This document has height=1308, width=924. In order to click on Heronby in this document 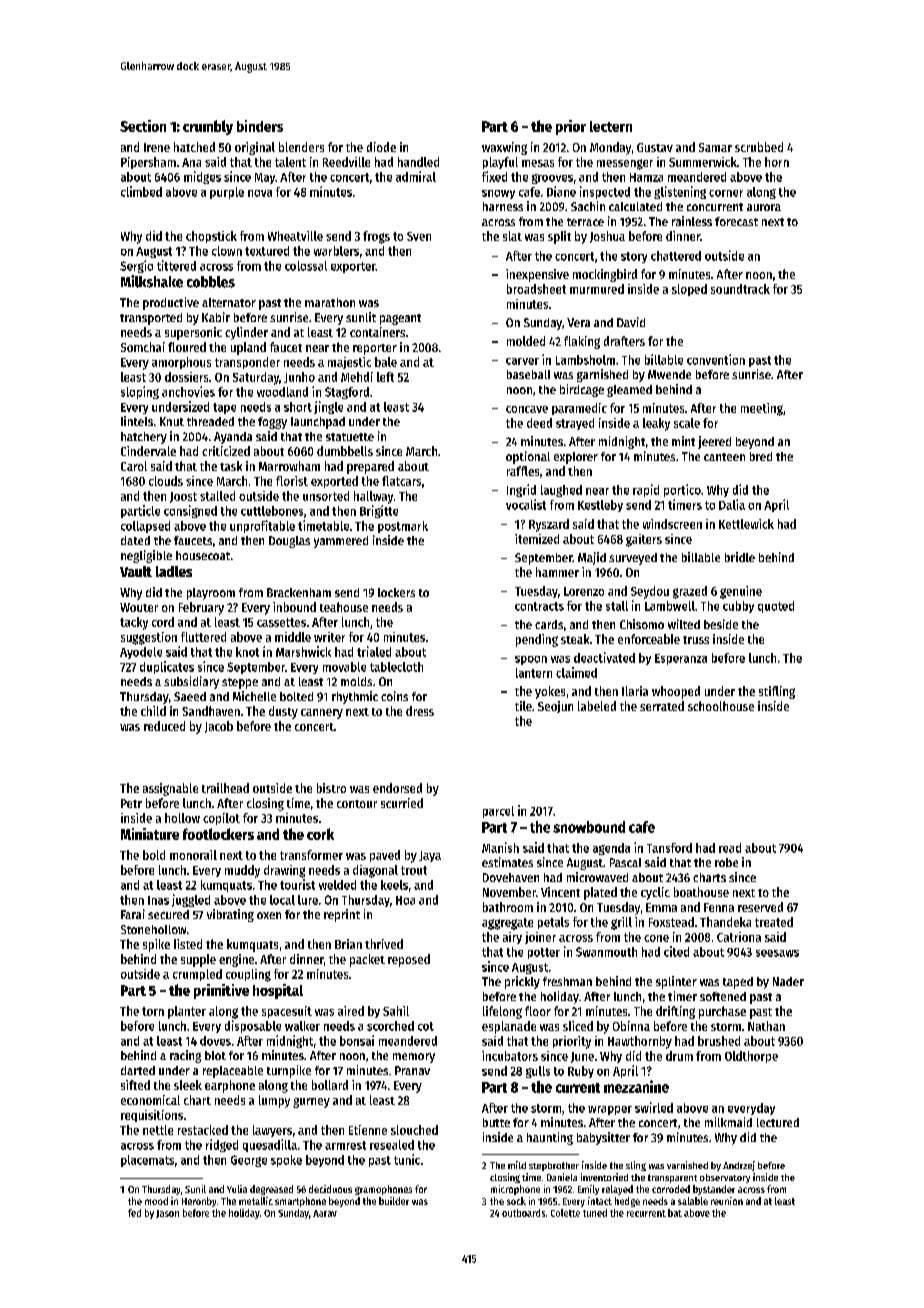, I will do `click(199, 1202)`.
